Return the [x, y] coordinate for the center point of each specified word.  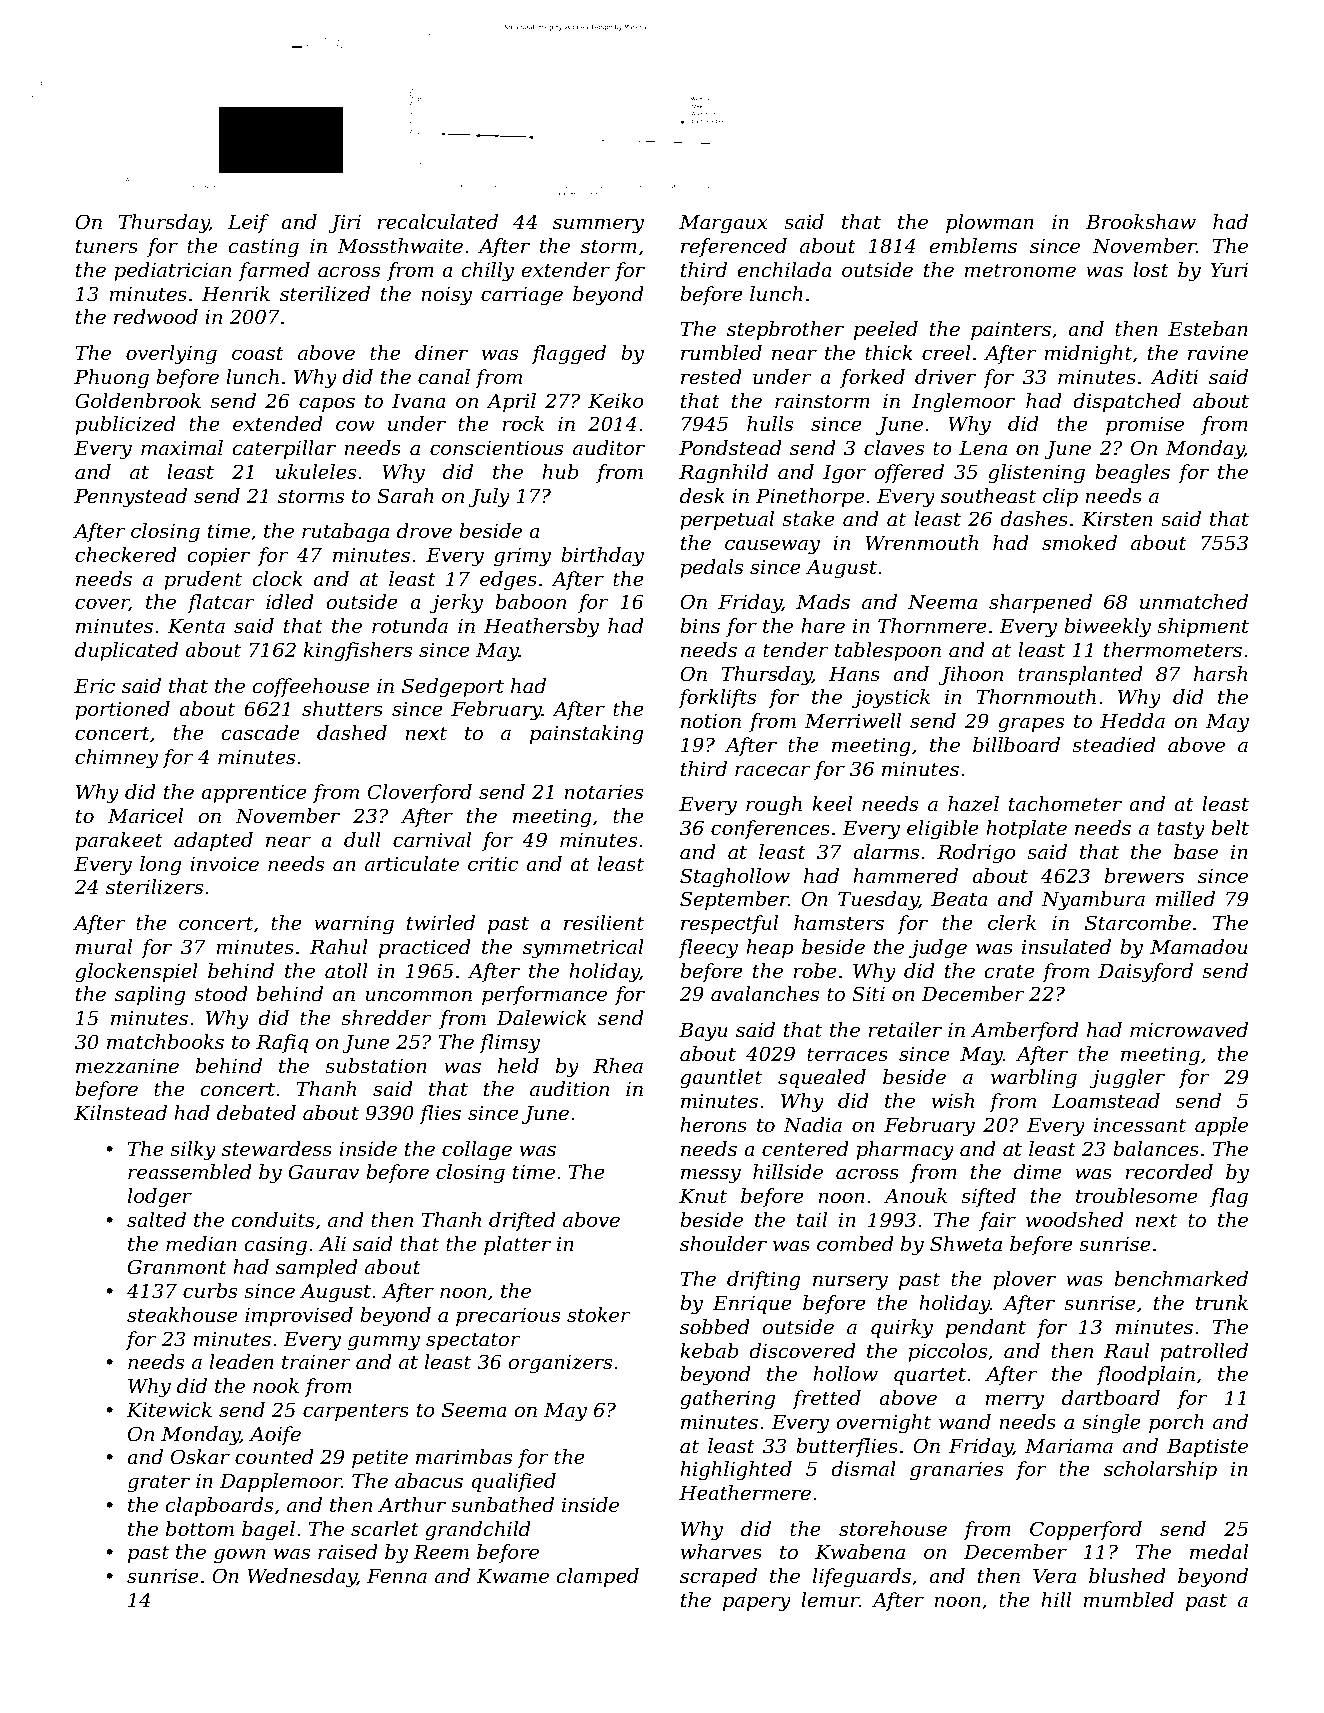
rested [711, 377]
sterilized [325, 294]
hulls [770, 424]
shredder [386, 1018]
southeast [988, 496]
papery [757, 1604]
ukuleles [316, 472]
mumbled [1128, 1600]
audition [569, 1089]
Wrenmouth [921, 543]
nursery [850, 1283]
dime [1038, 1172]
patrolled [1204, 1352]
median [201, 1244]
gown [239, 1556]
